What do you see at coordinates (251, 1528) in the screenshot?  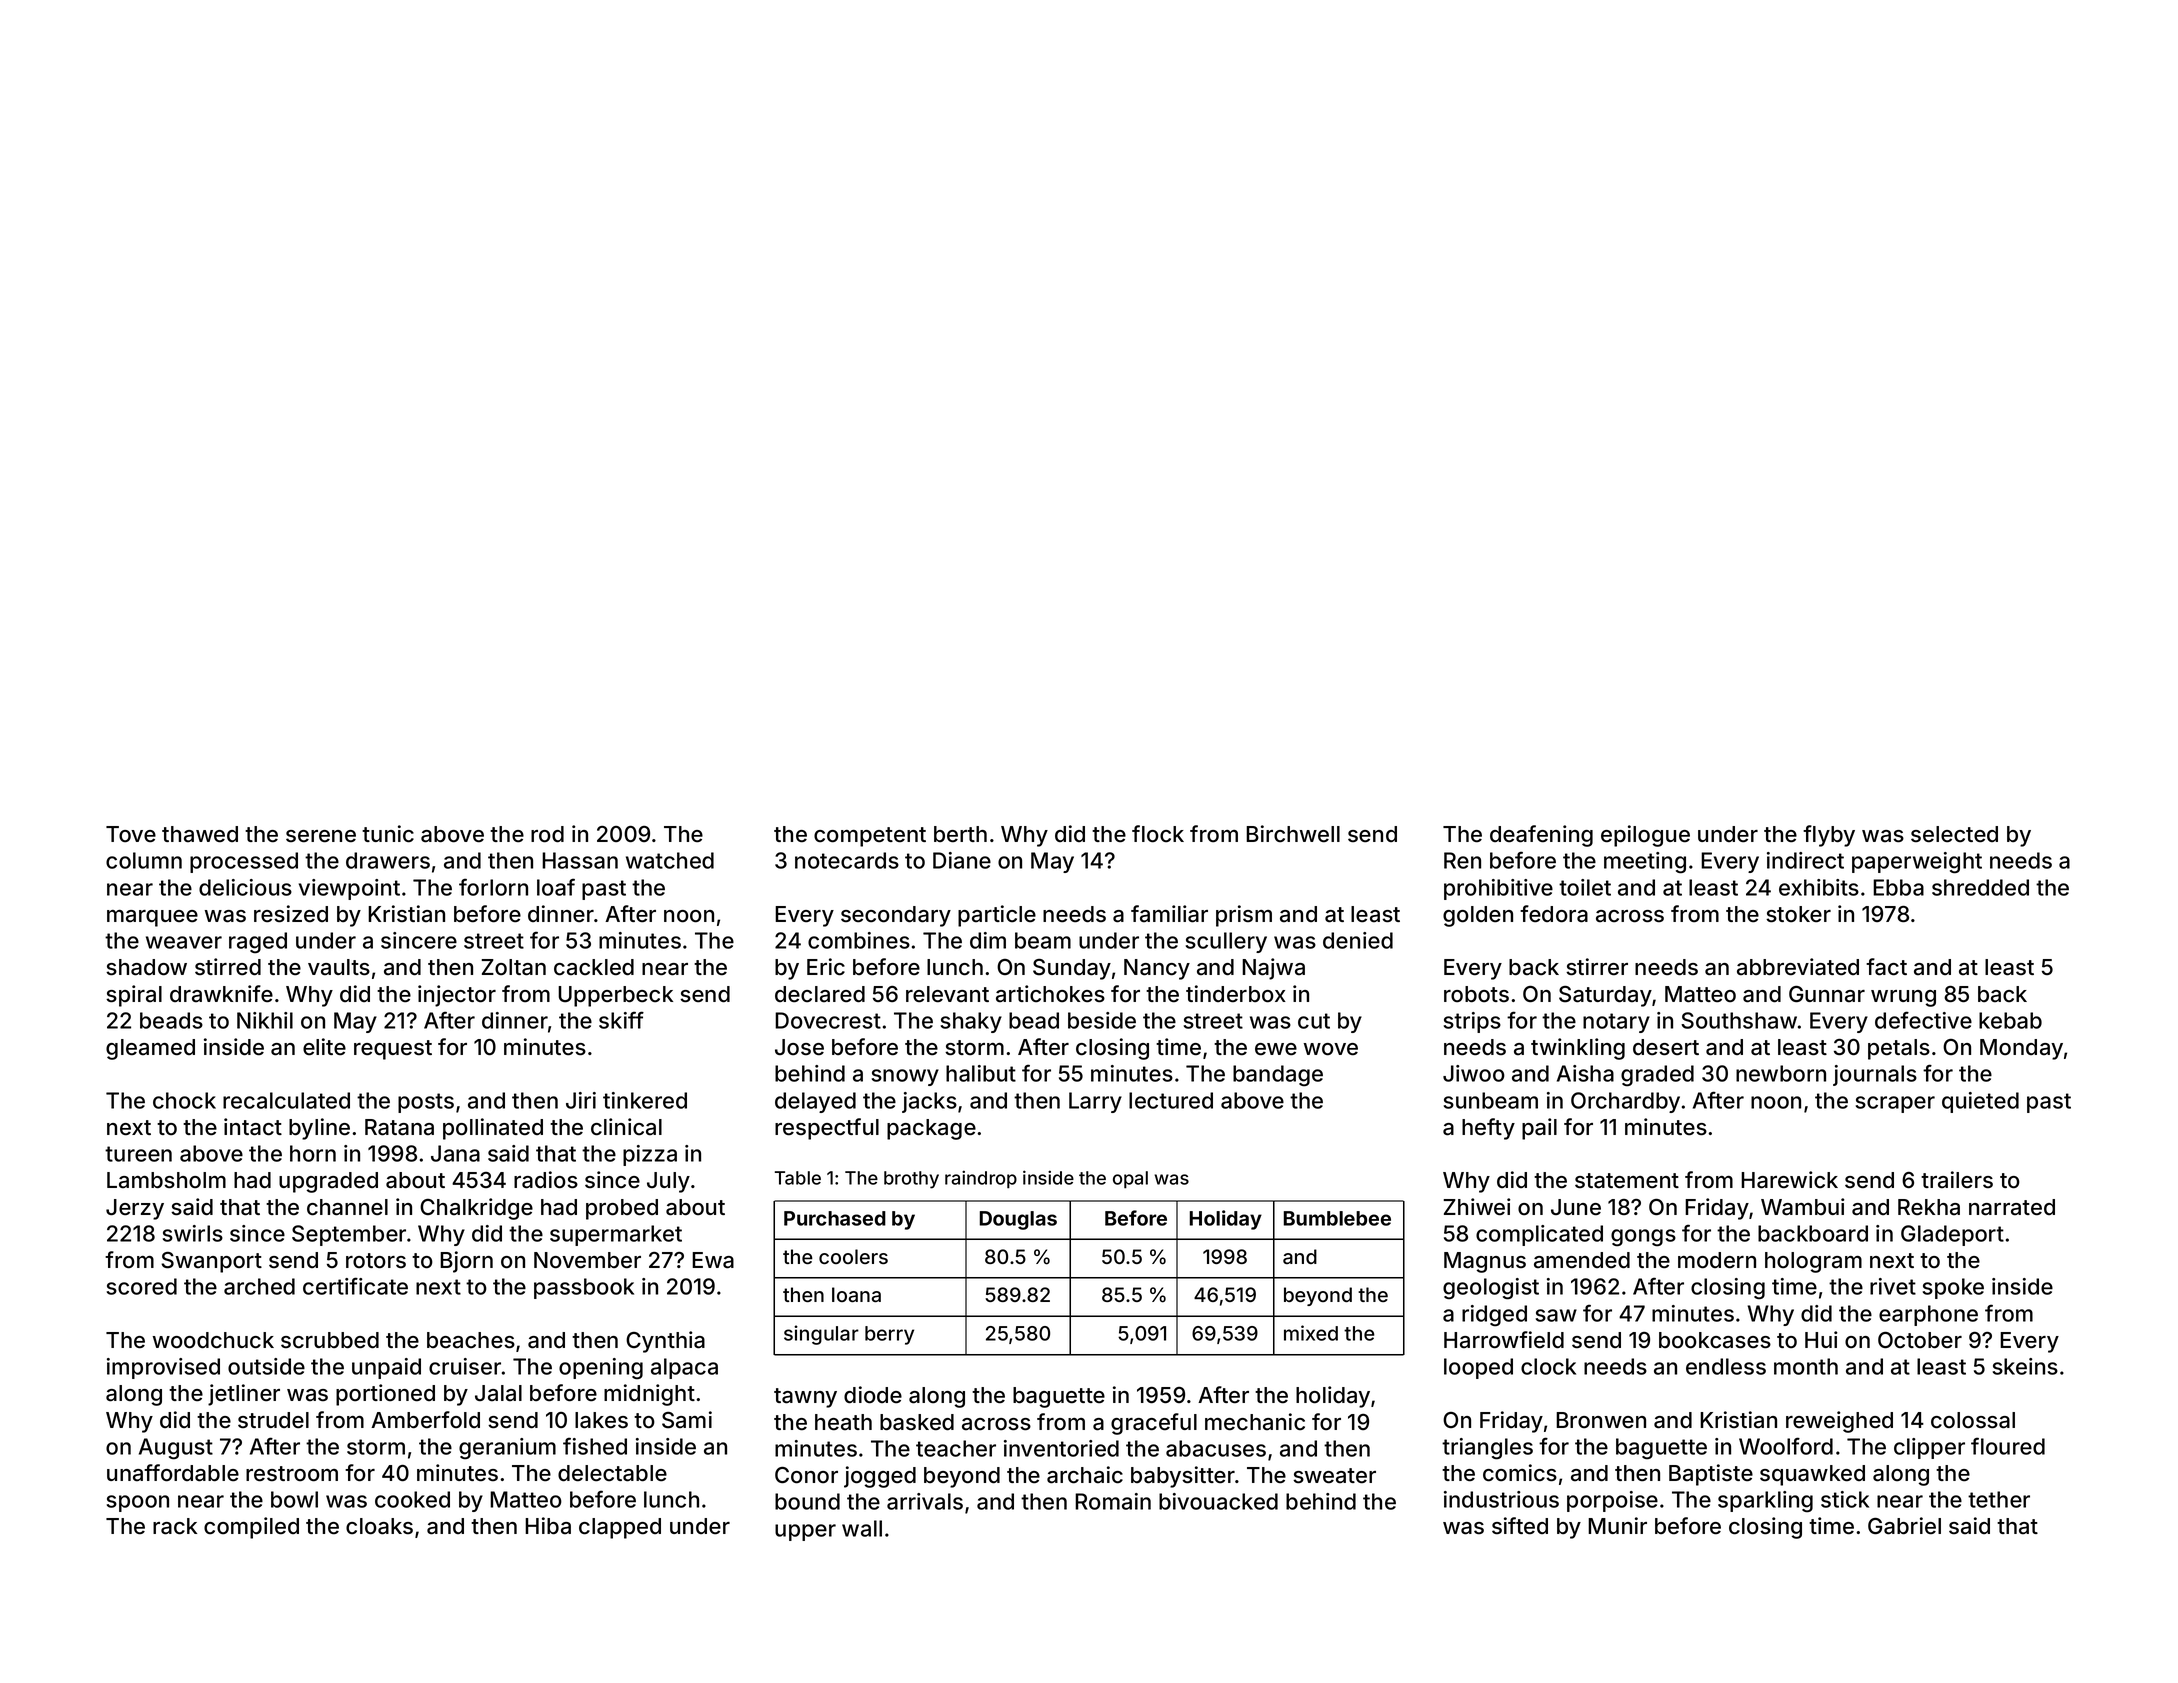 I see `compiled` at bounding box center [251, 1528].
